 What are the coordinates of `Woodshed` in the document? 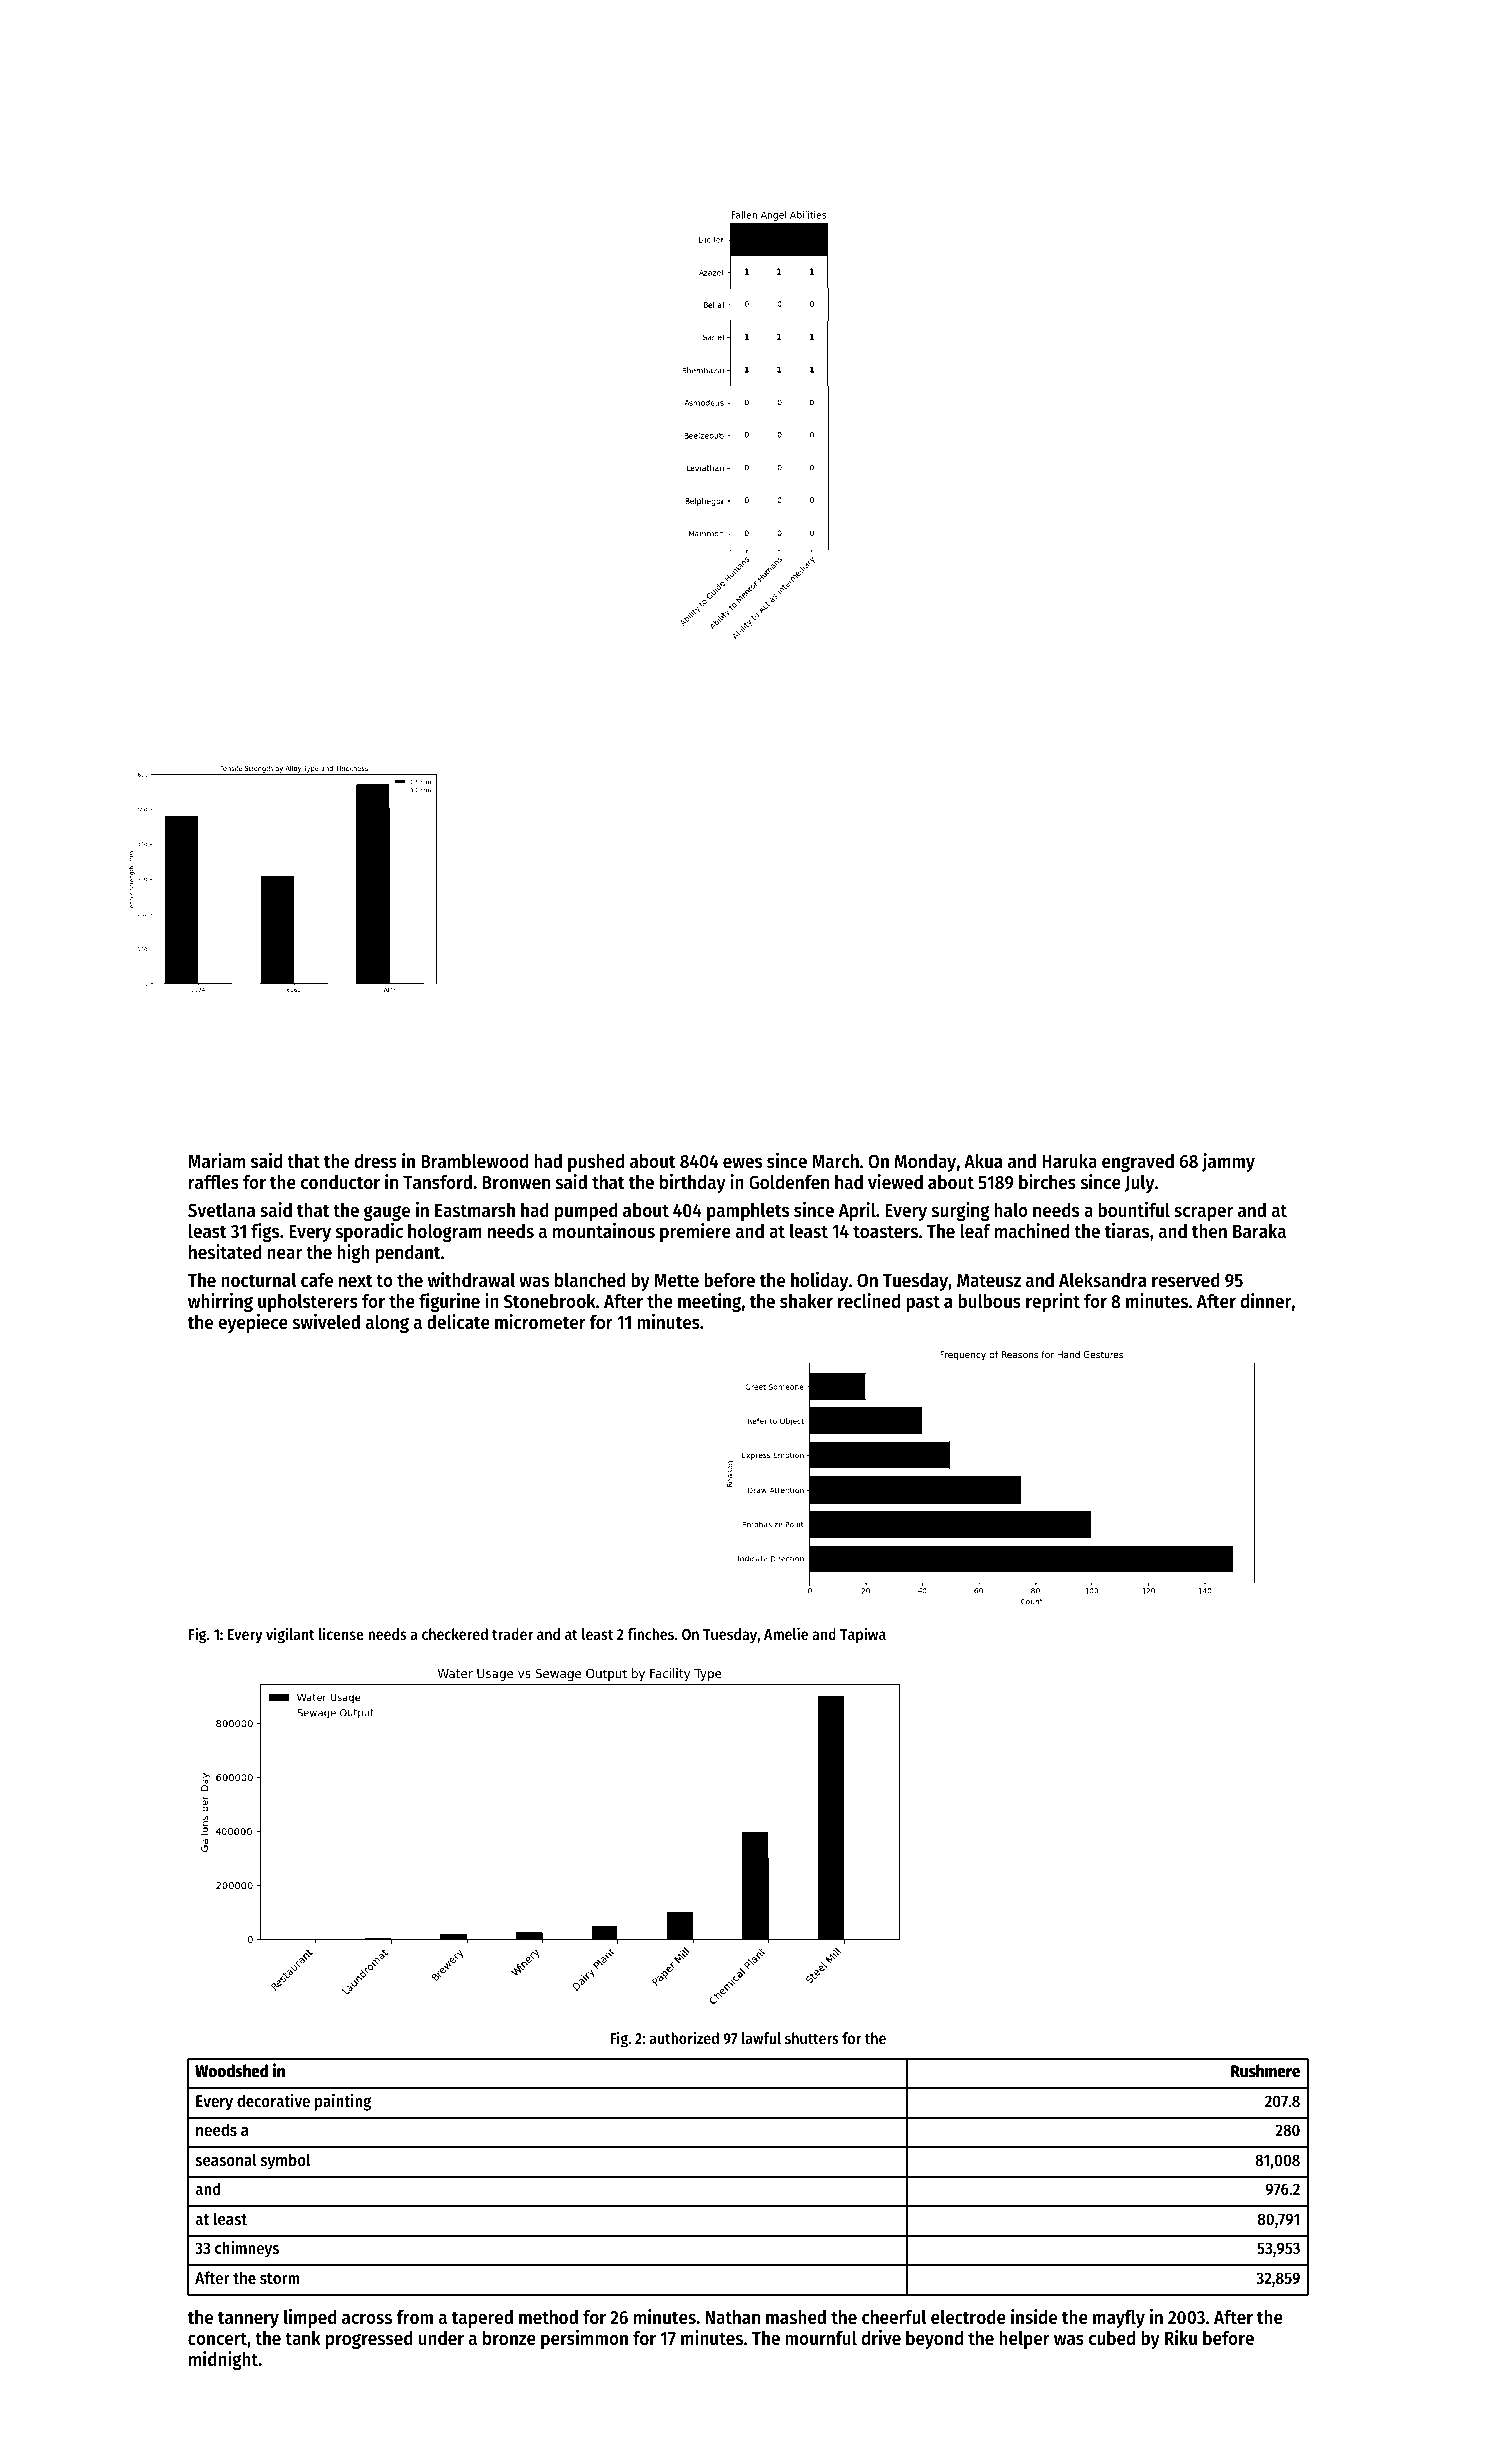 It's located at (231, 2071).
